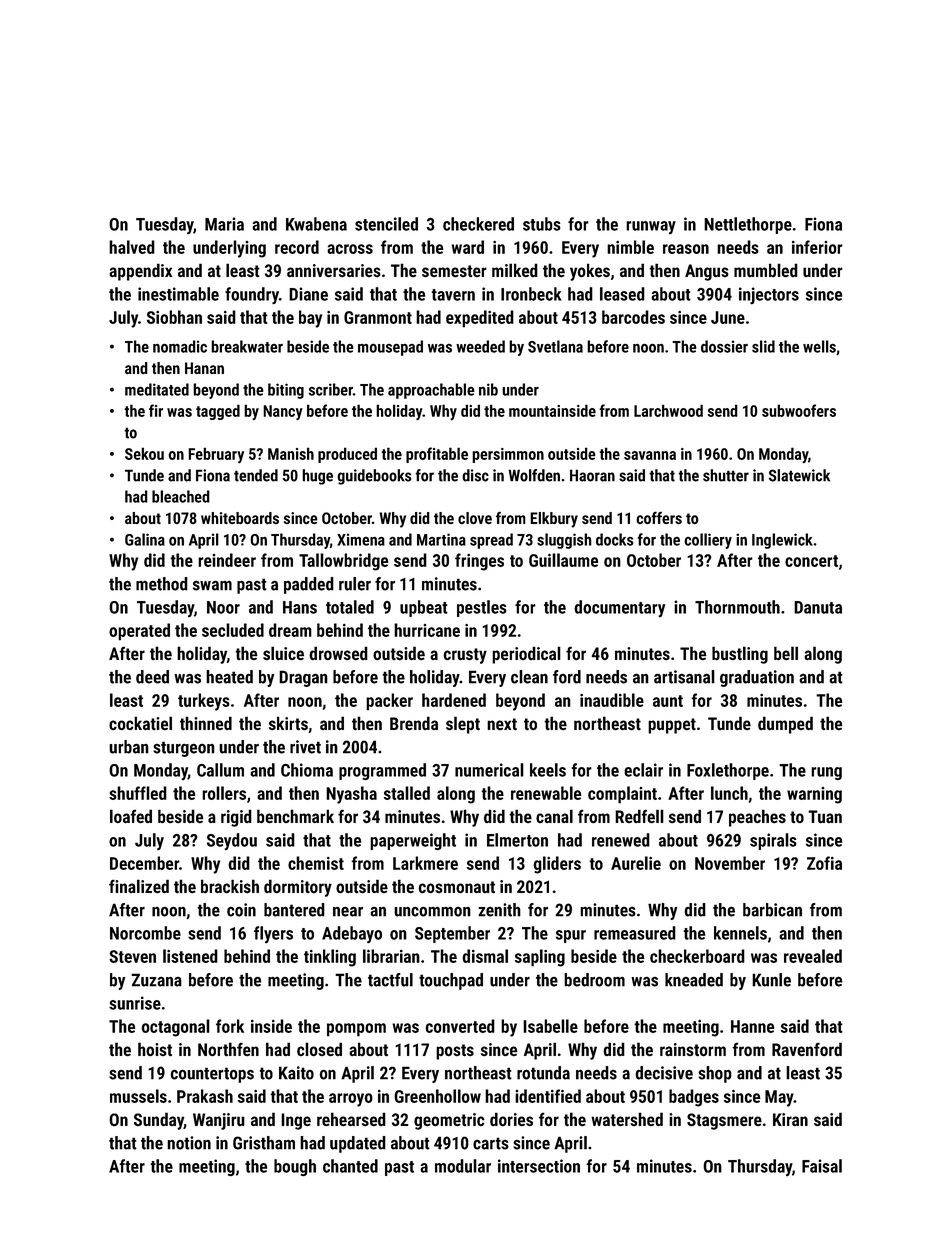  I want to click on checkered, so click(478, 224).
